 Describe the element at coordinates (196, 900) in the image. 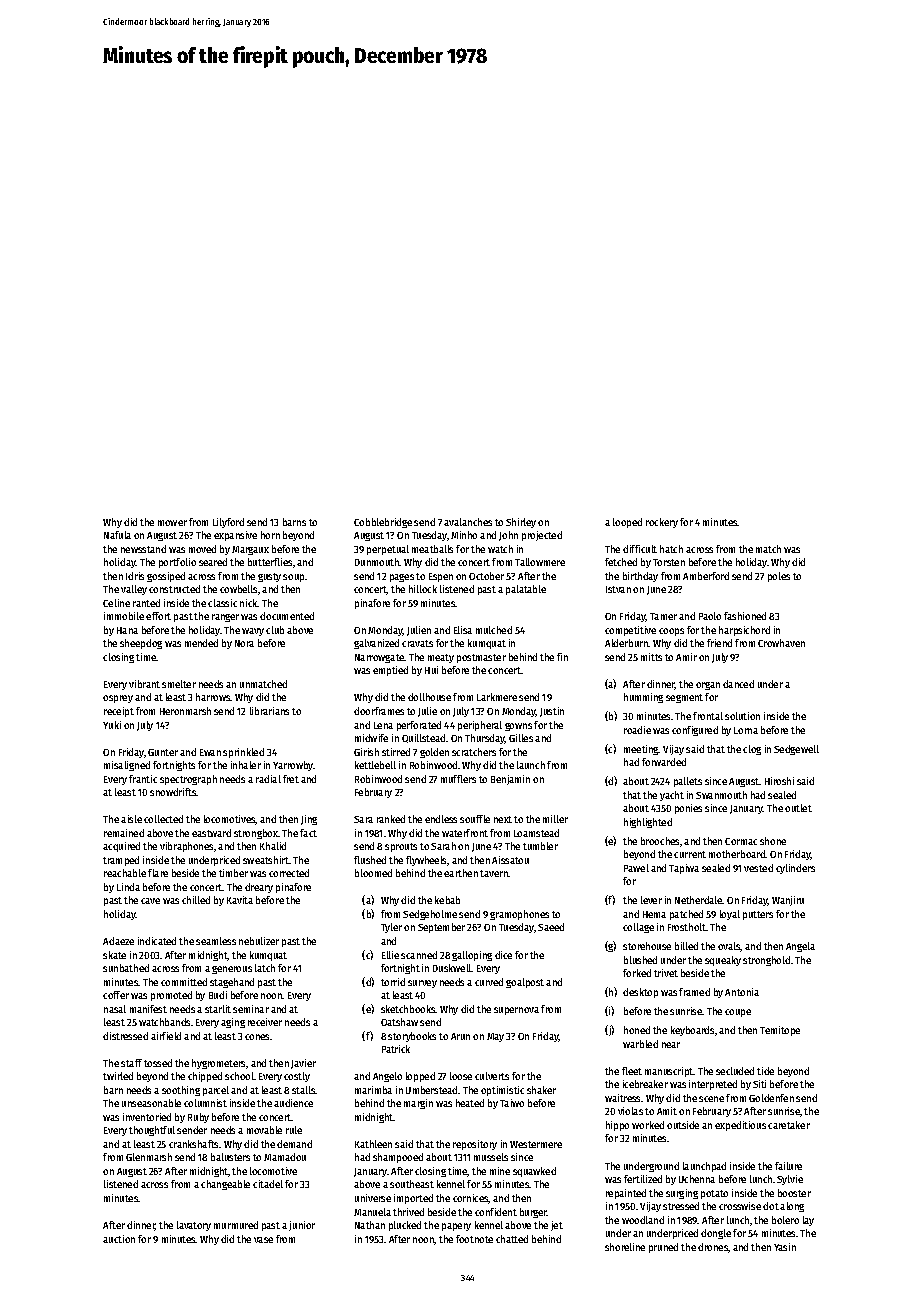

I see `chilled` at that location.
